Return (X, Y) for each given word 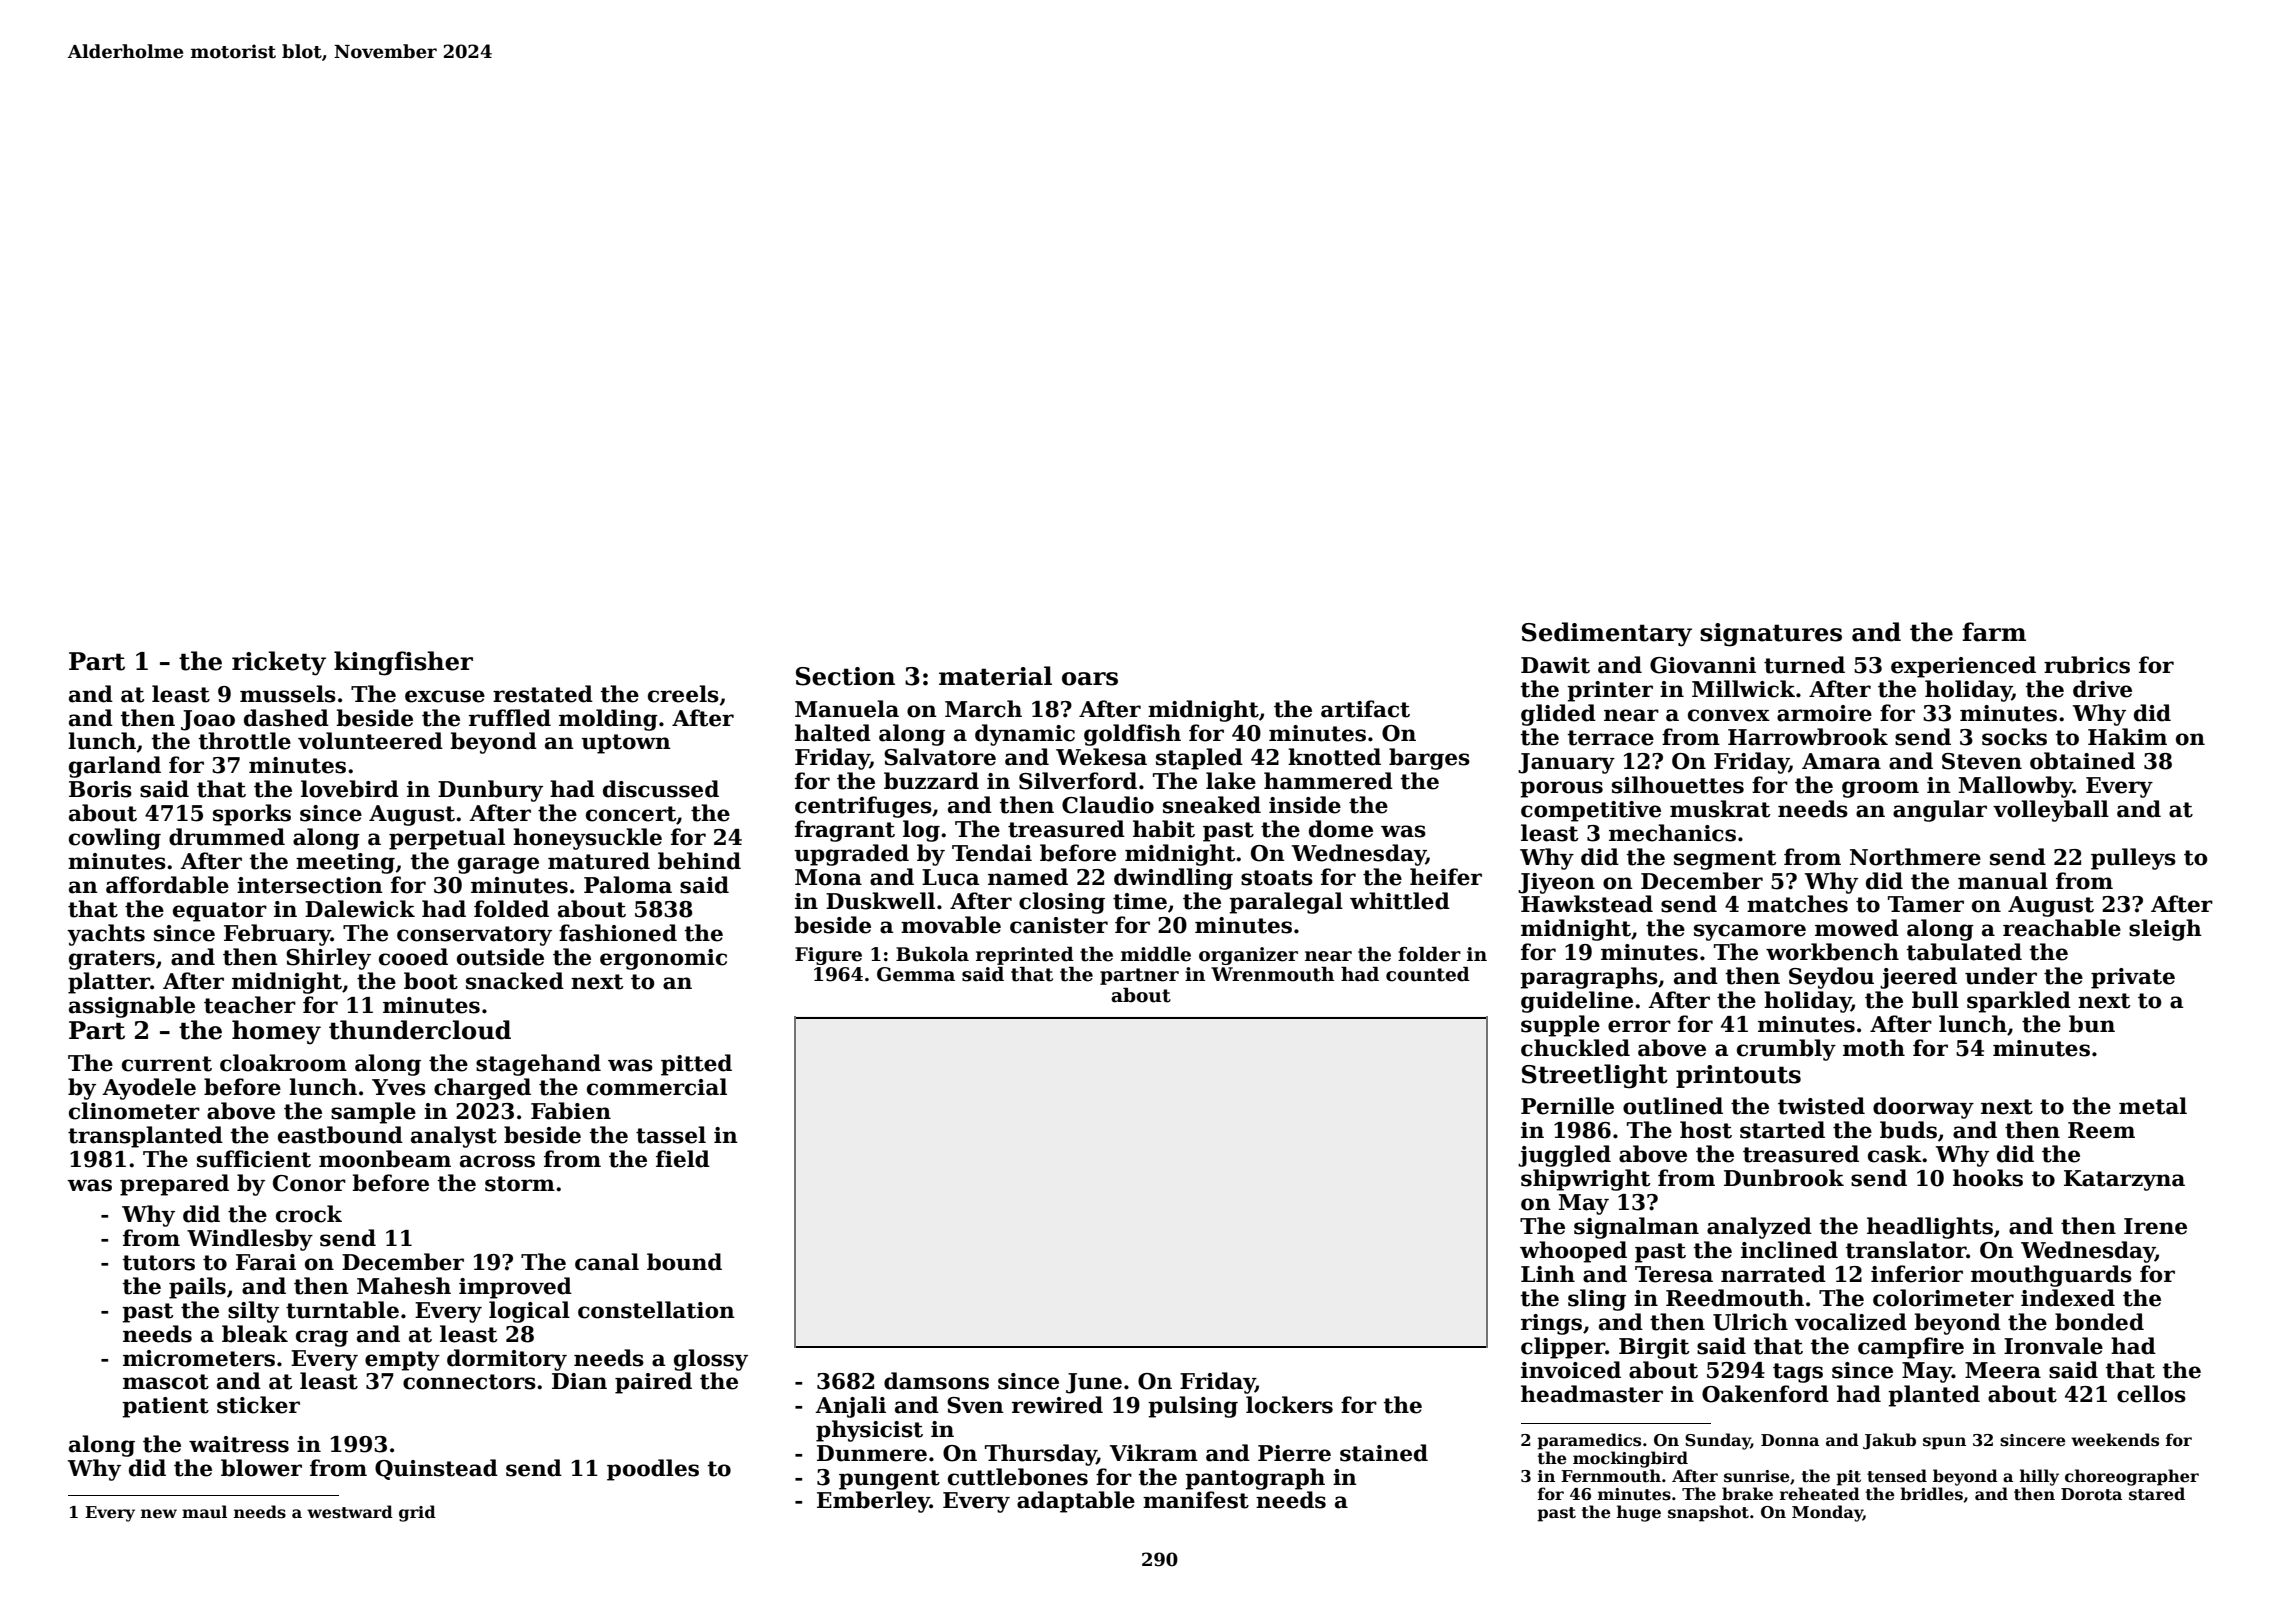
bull (1935, 1000)
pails (197, 1288)
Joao (208, 720)
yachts (106, 935)
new (159, 1514)
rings (1551, 1324)
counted (1428, 974)
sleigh (2165, 930)
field (683, 1159)
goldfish (1132, 735)
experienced (1963, 667)
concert (631, 814)
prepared (174, 1185)
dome (1341, 829)
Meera (2003, 1370)
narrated (1773, 1274)
